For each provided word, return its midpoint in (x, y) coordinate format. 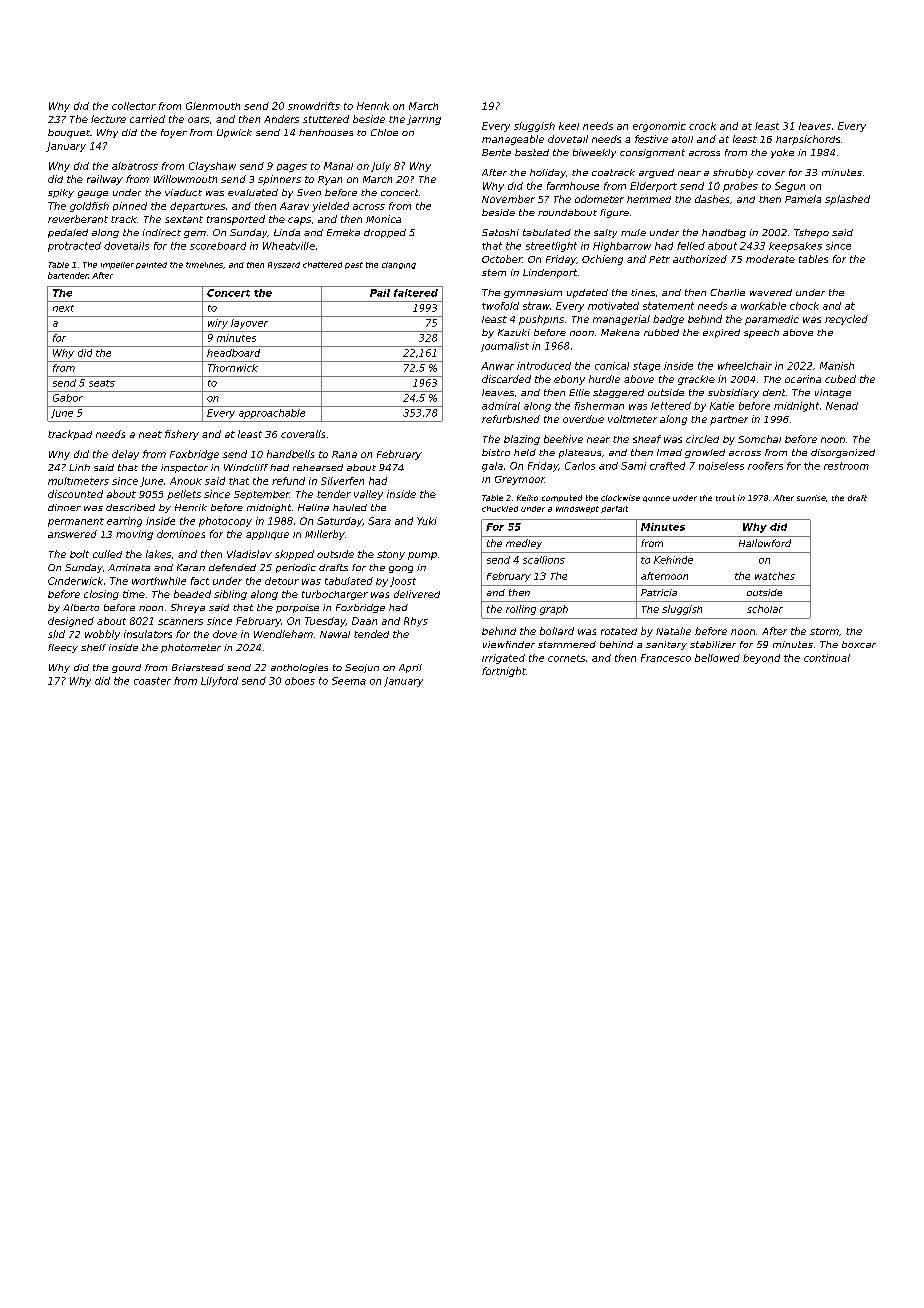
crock (702, 126)
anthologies (299, 668)
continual (827, 658)
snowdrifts (314, 106)
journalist (505, 347)
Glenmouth (213, 106)
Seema (349, 681)
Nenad (842, 406)
